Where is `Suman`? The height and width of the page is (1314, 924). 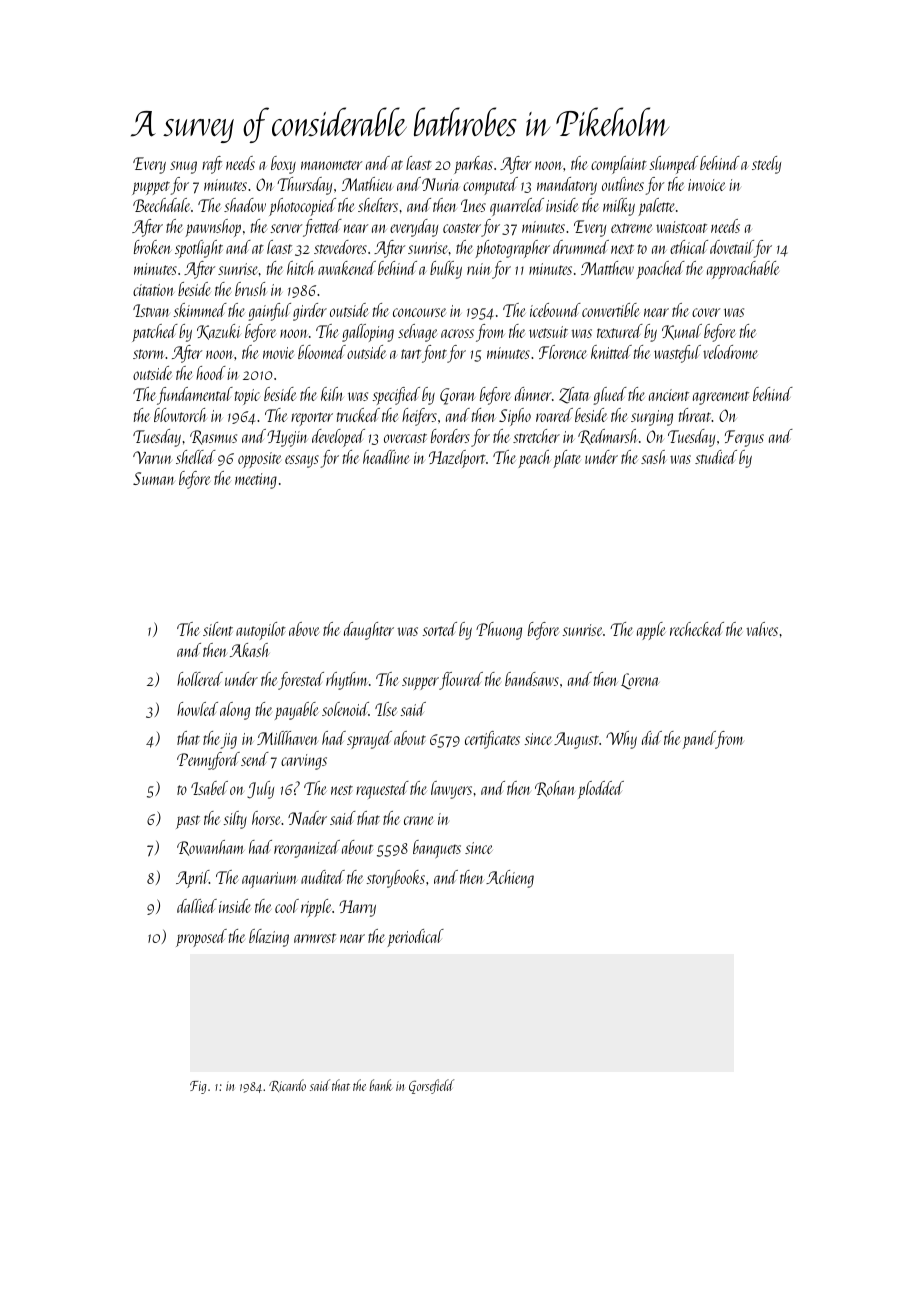 Suman is located at coordinates (153, 478).
